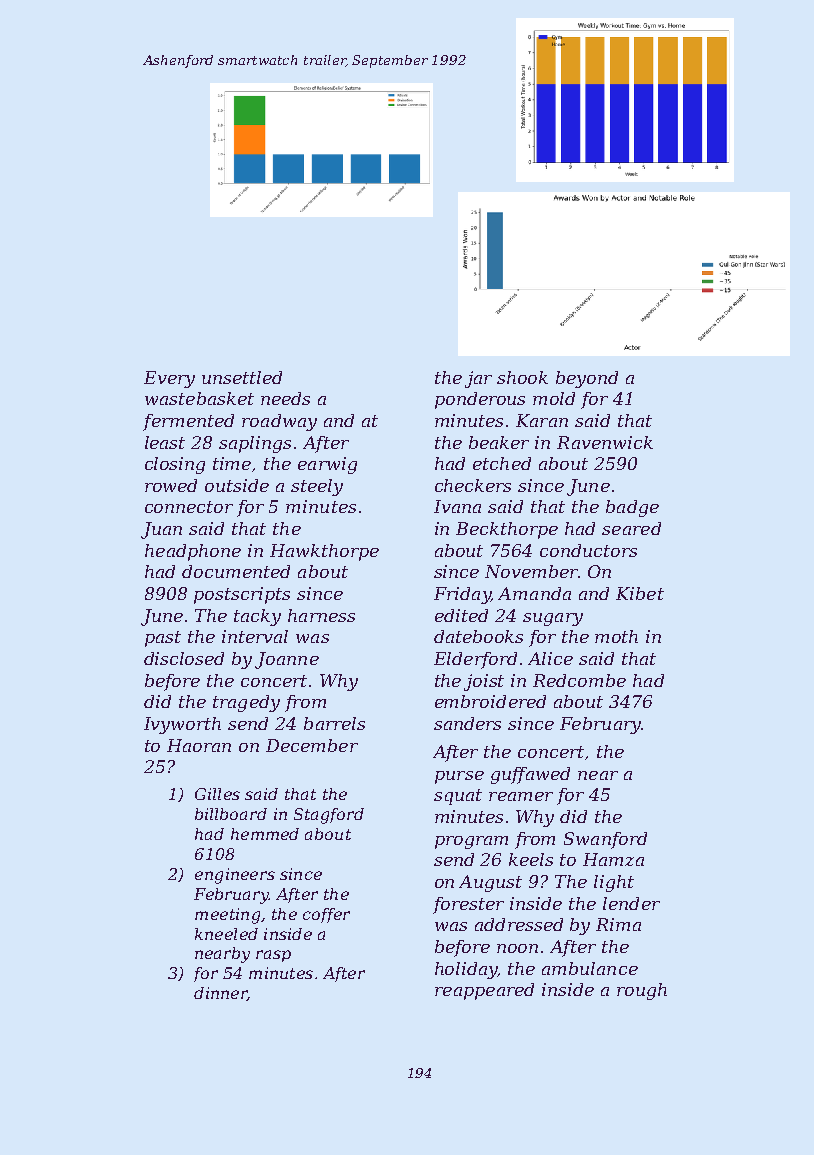  I want to click on purse, so click(459, 777).
